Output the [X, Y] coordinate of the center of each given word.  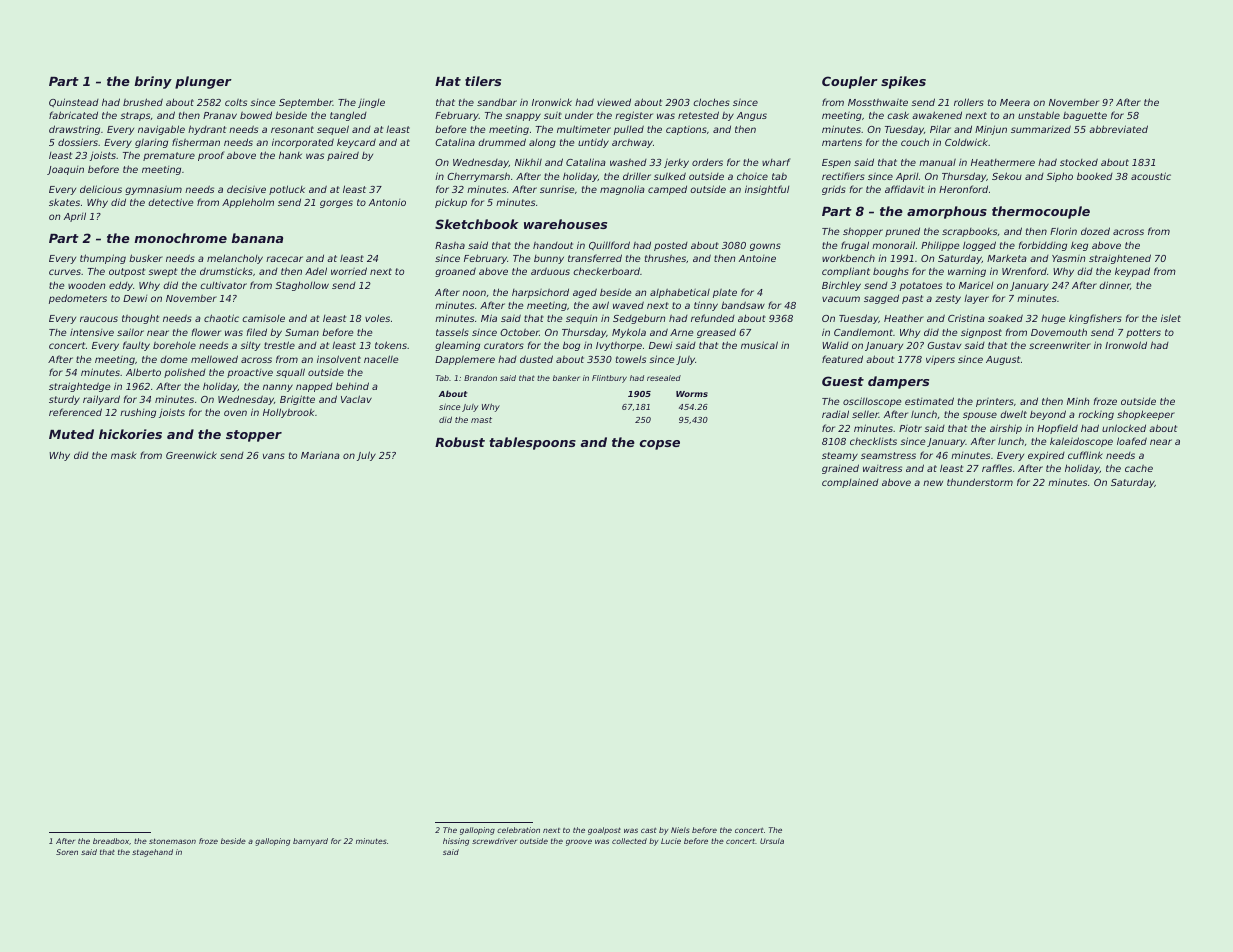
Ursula [772, 841]
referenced [75, 412]
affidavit [904, 189]
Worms [692, 394]
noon [474, 293]
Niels [680, 830]
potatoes [921, 286]
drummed [502, 142]
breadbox [111, 841]
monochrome [180, 238]
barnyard [310, 842]
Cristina [966, 318]
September [306, 103]
